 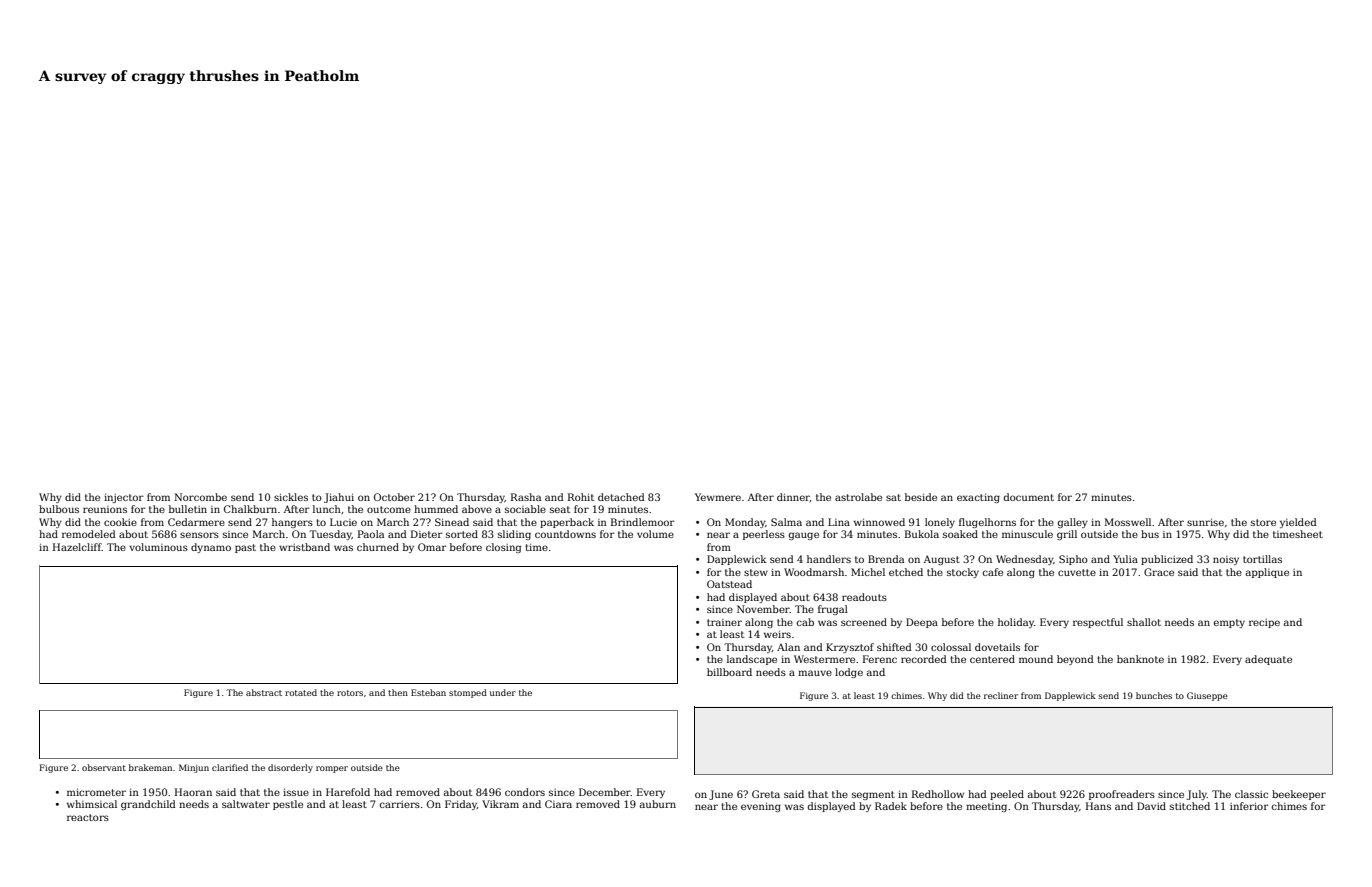 I want to click on recliner, so click(x=1001, y=695).
